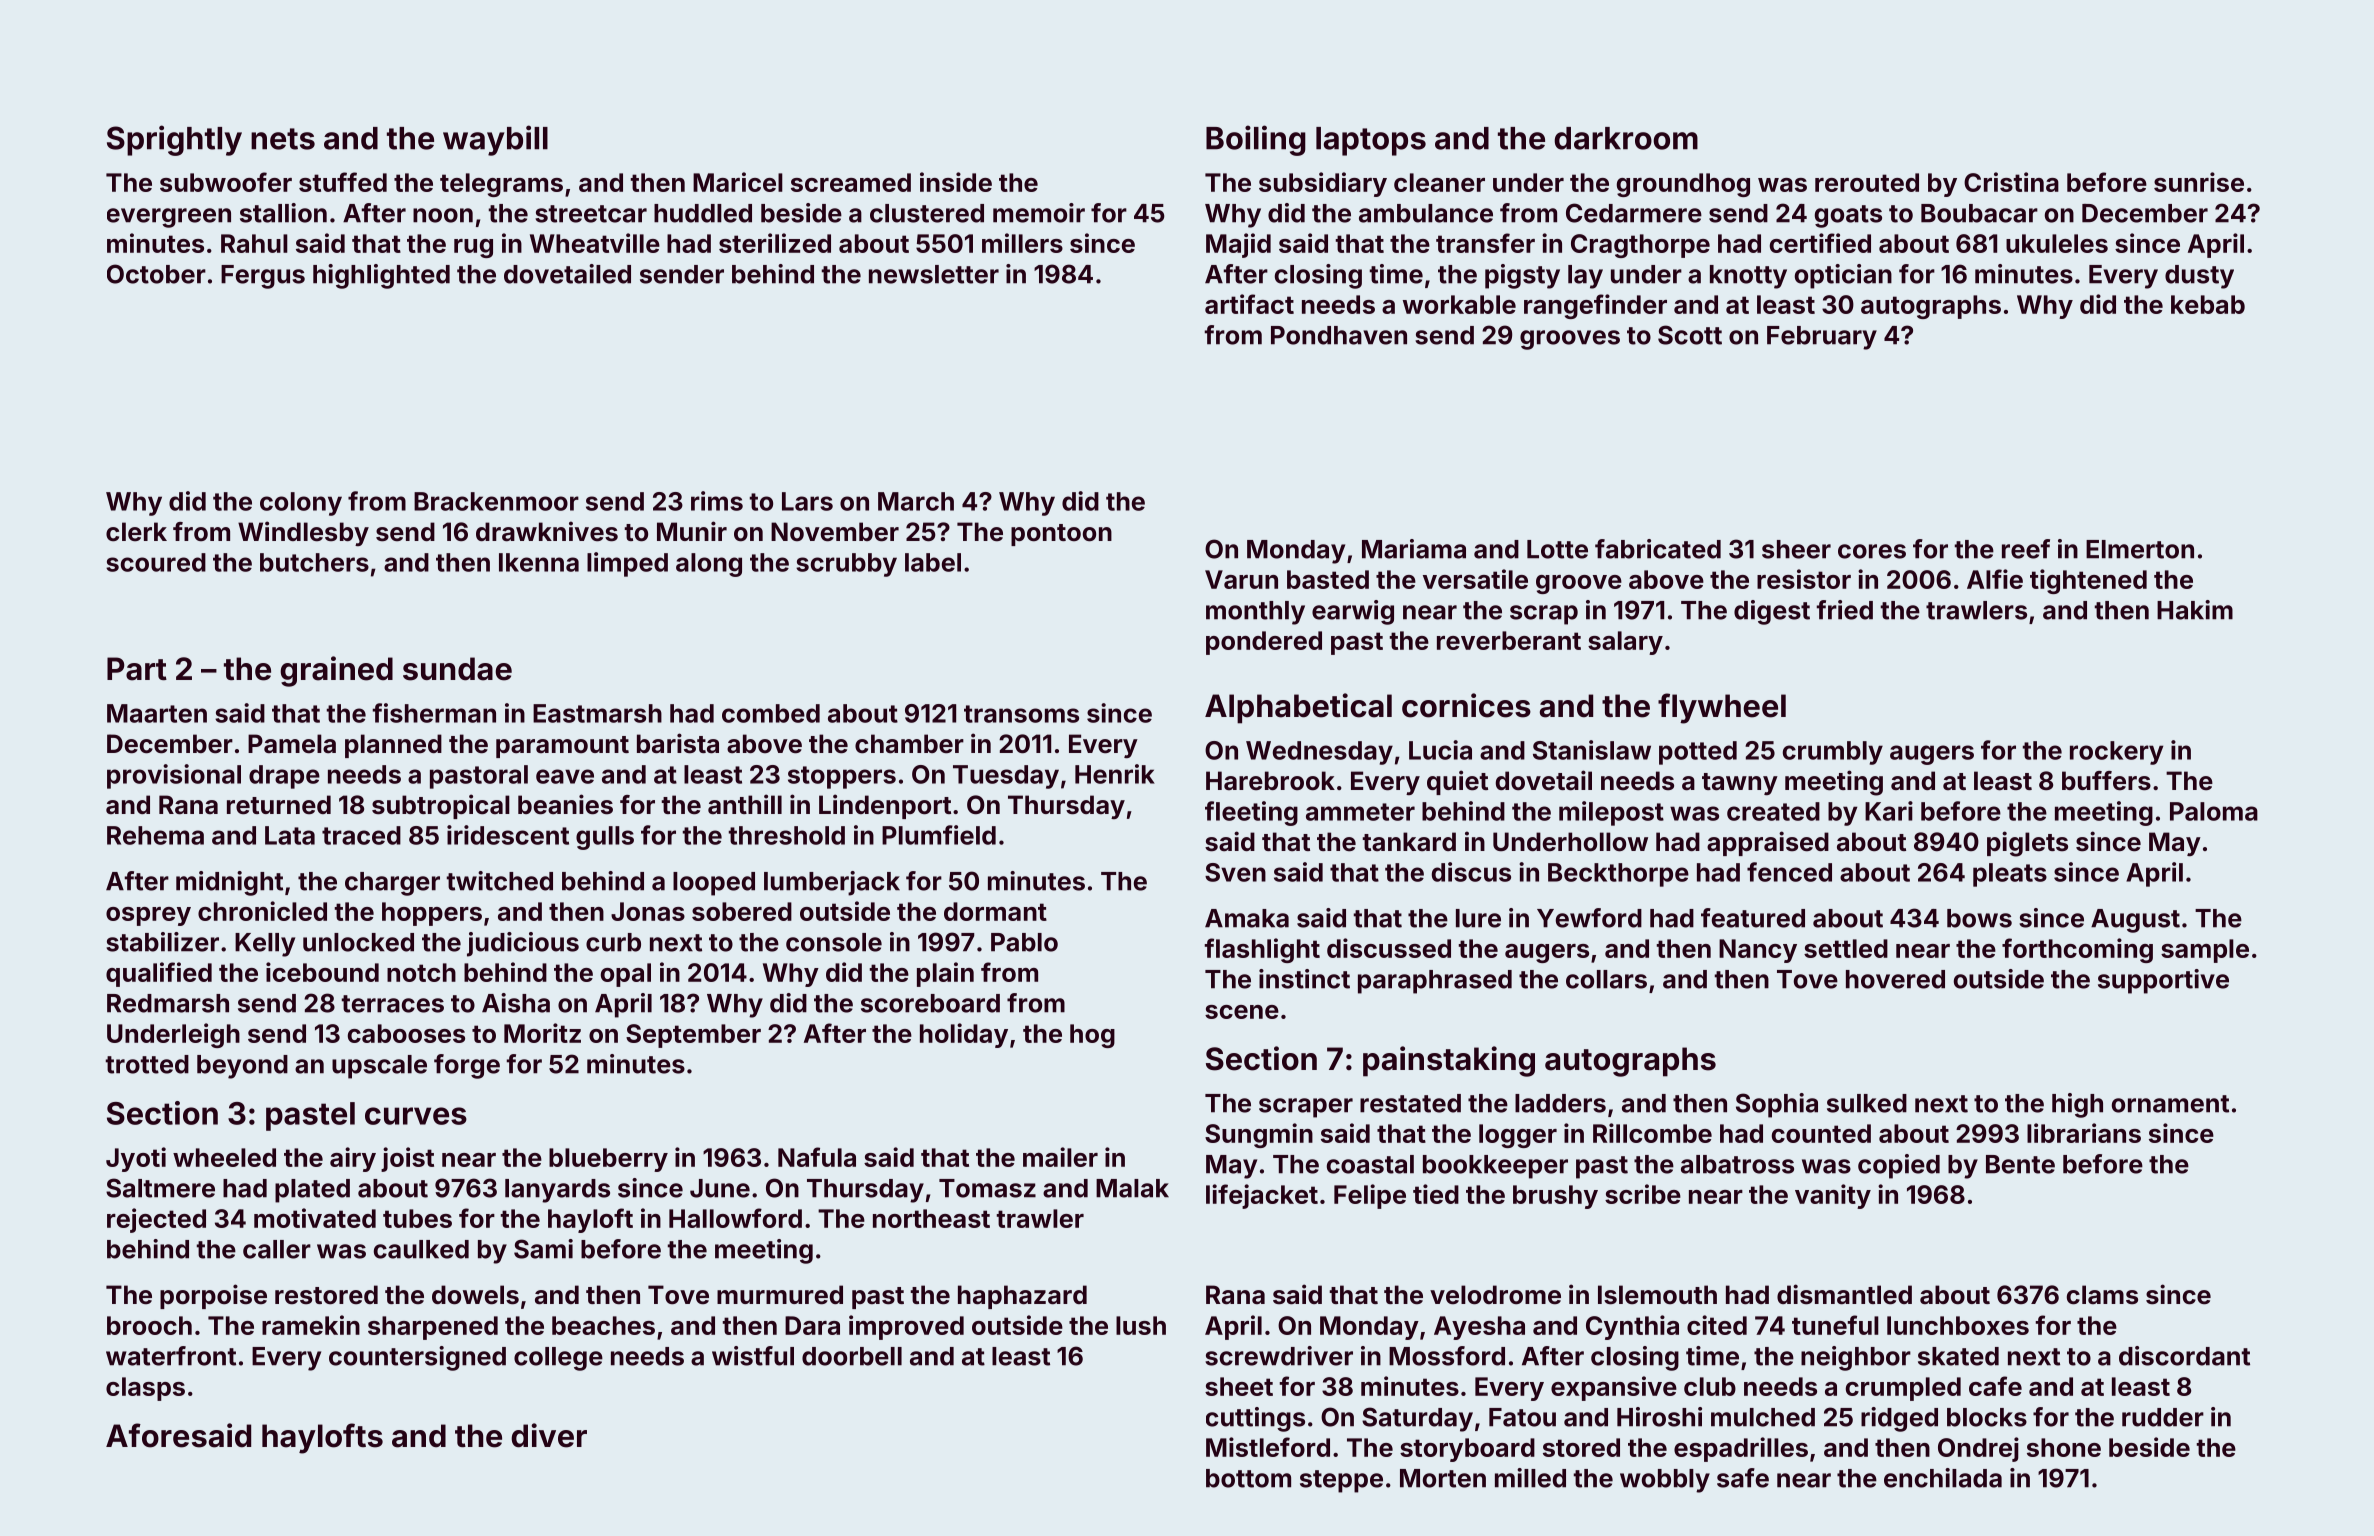  What do you see at coordinates (1021, 714) in the page?
I see `transoms` at bounding box center [1021, 714].
